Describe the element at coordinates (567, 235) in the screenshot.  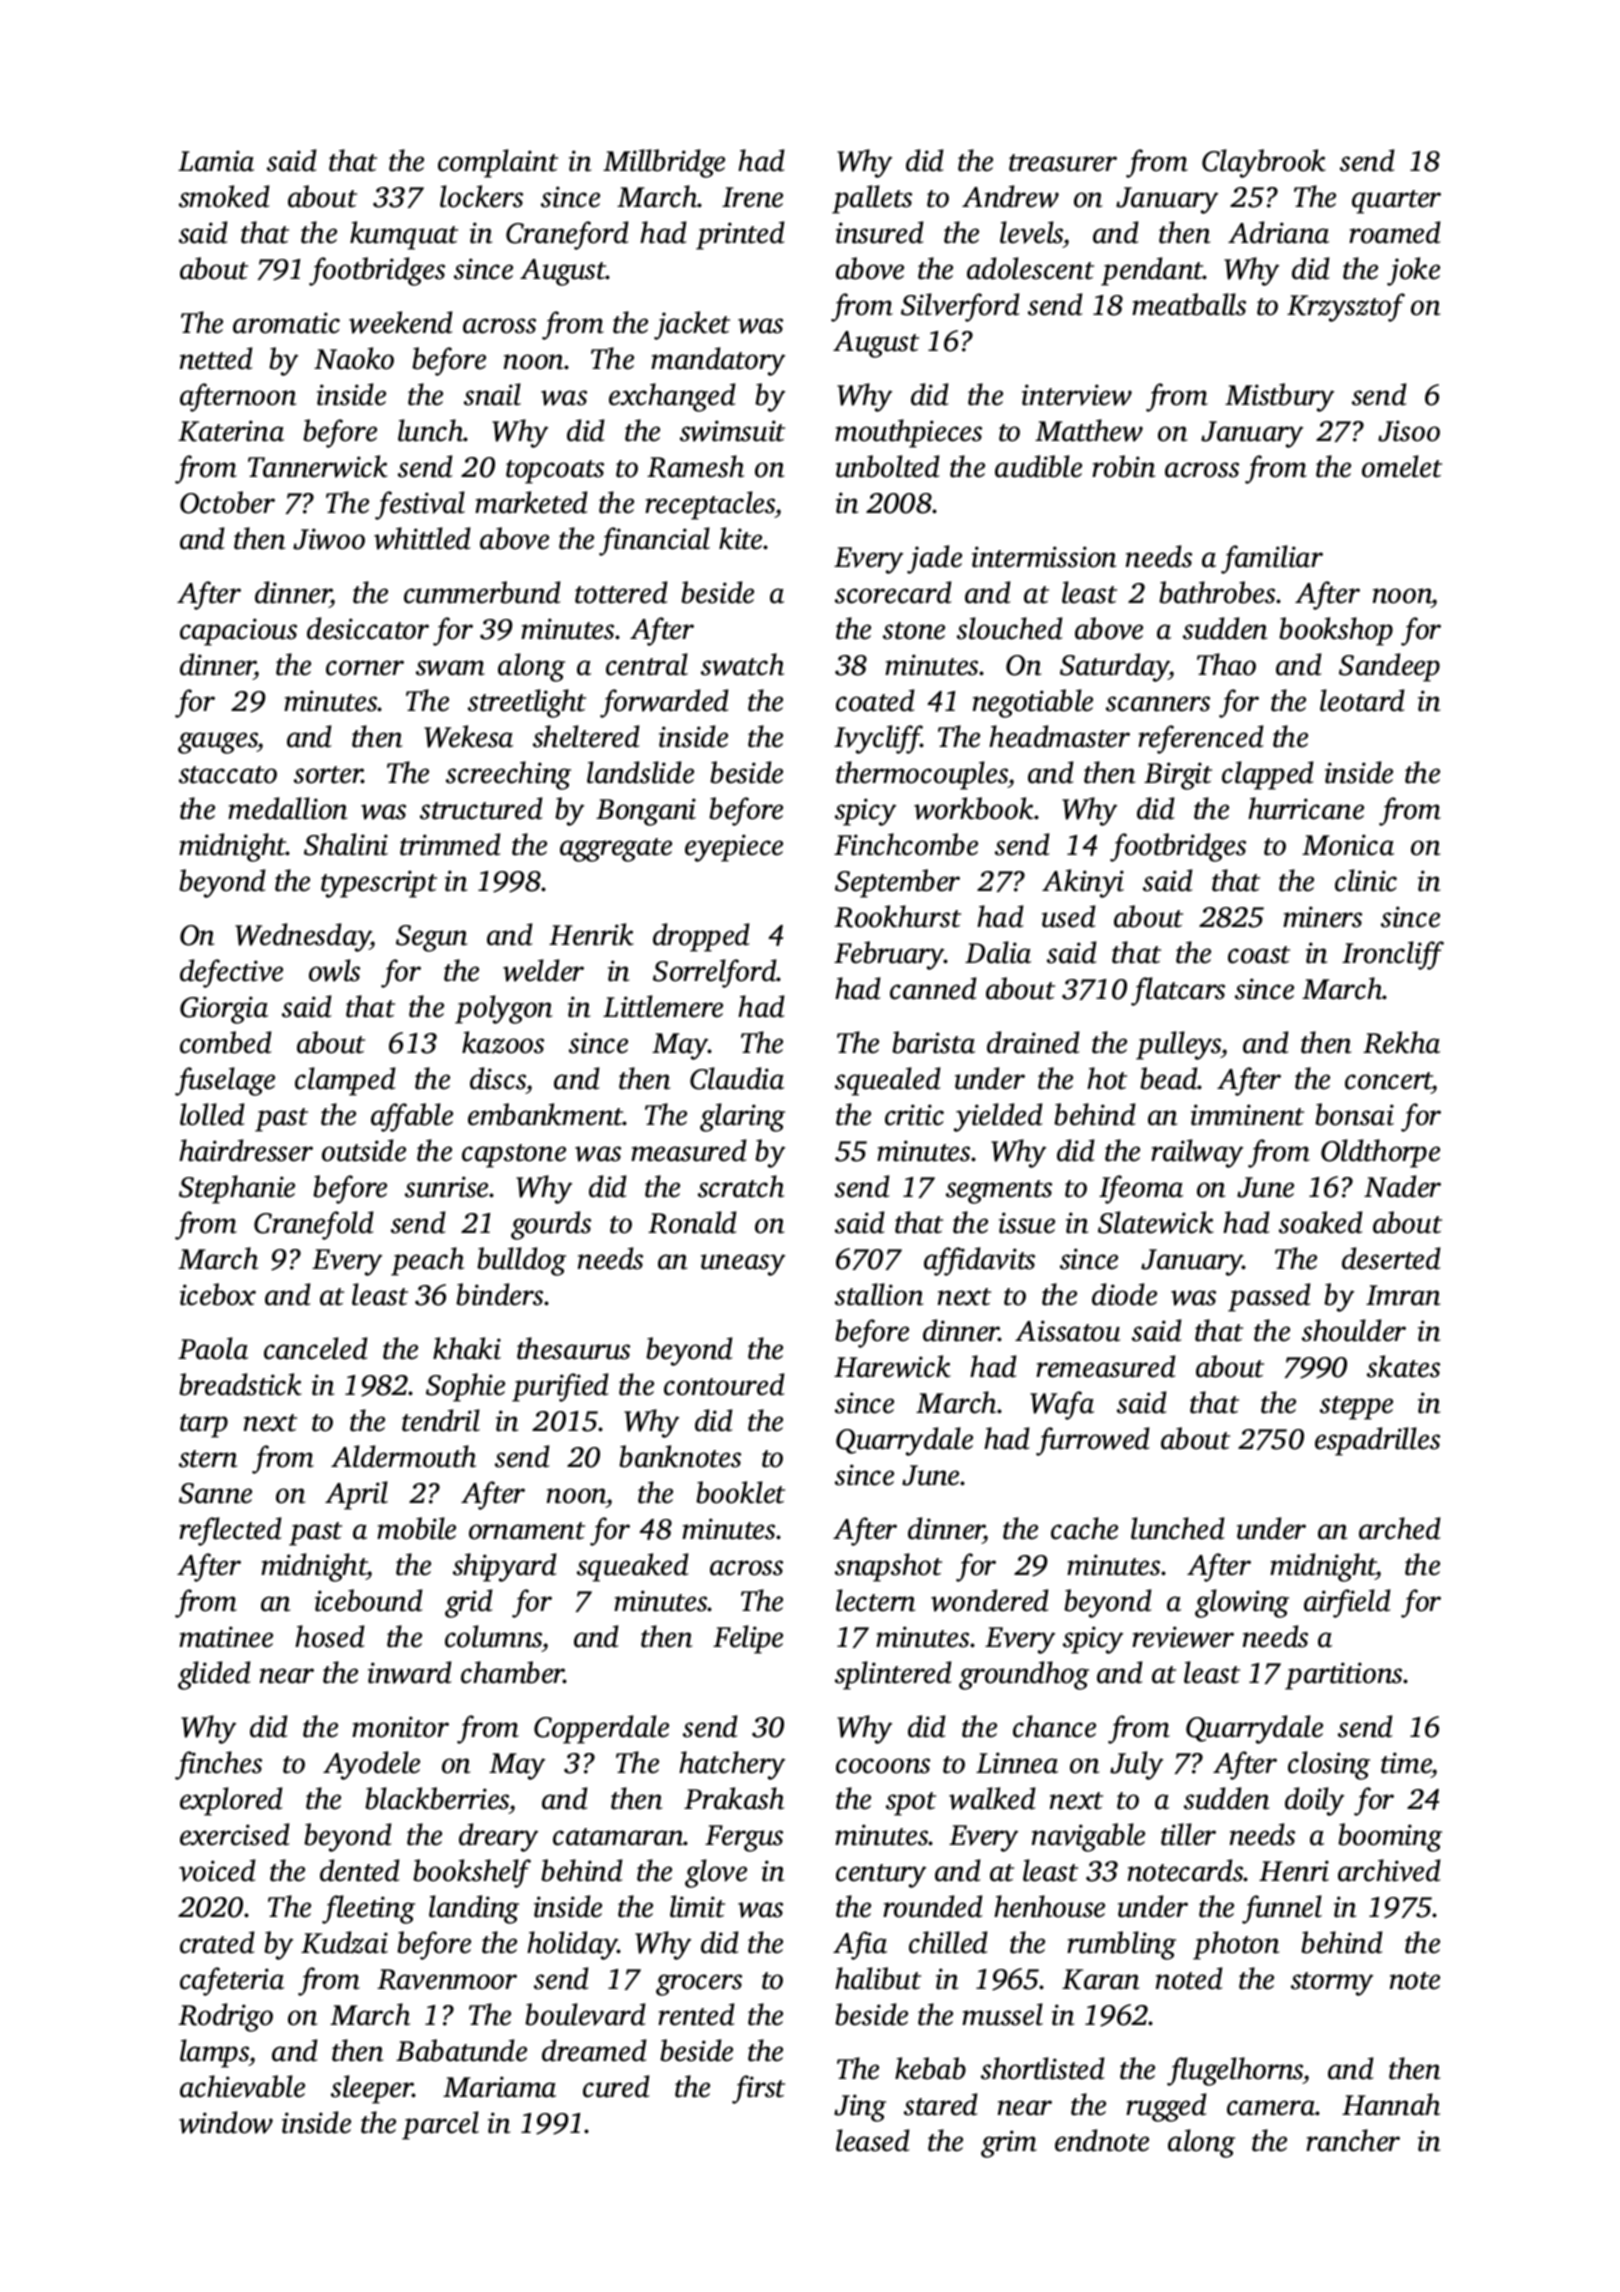
I see `Craneford` at that location.
